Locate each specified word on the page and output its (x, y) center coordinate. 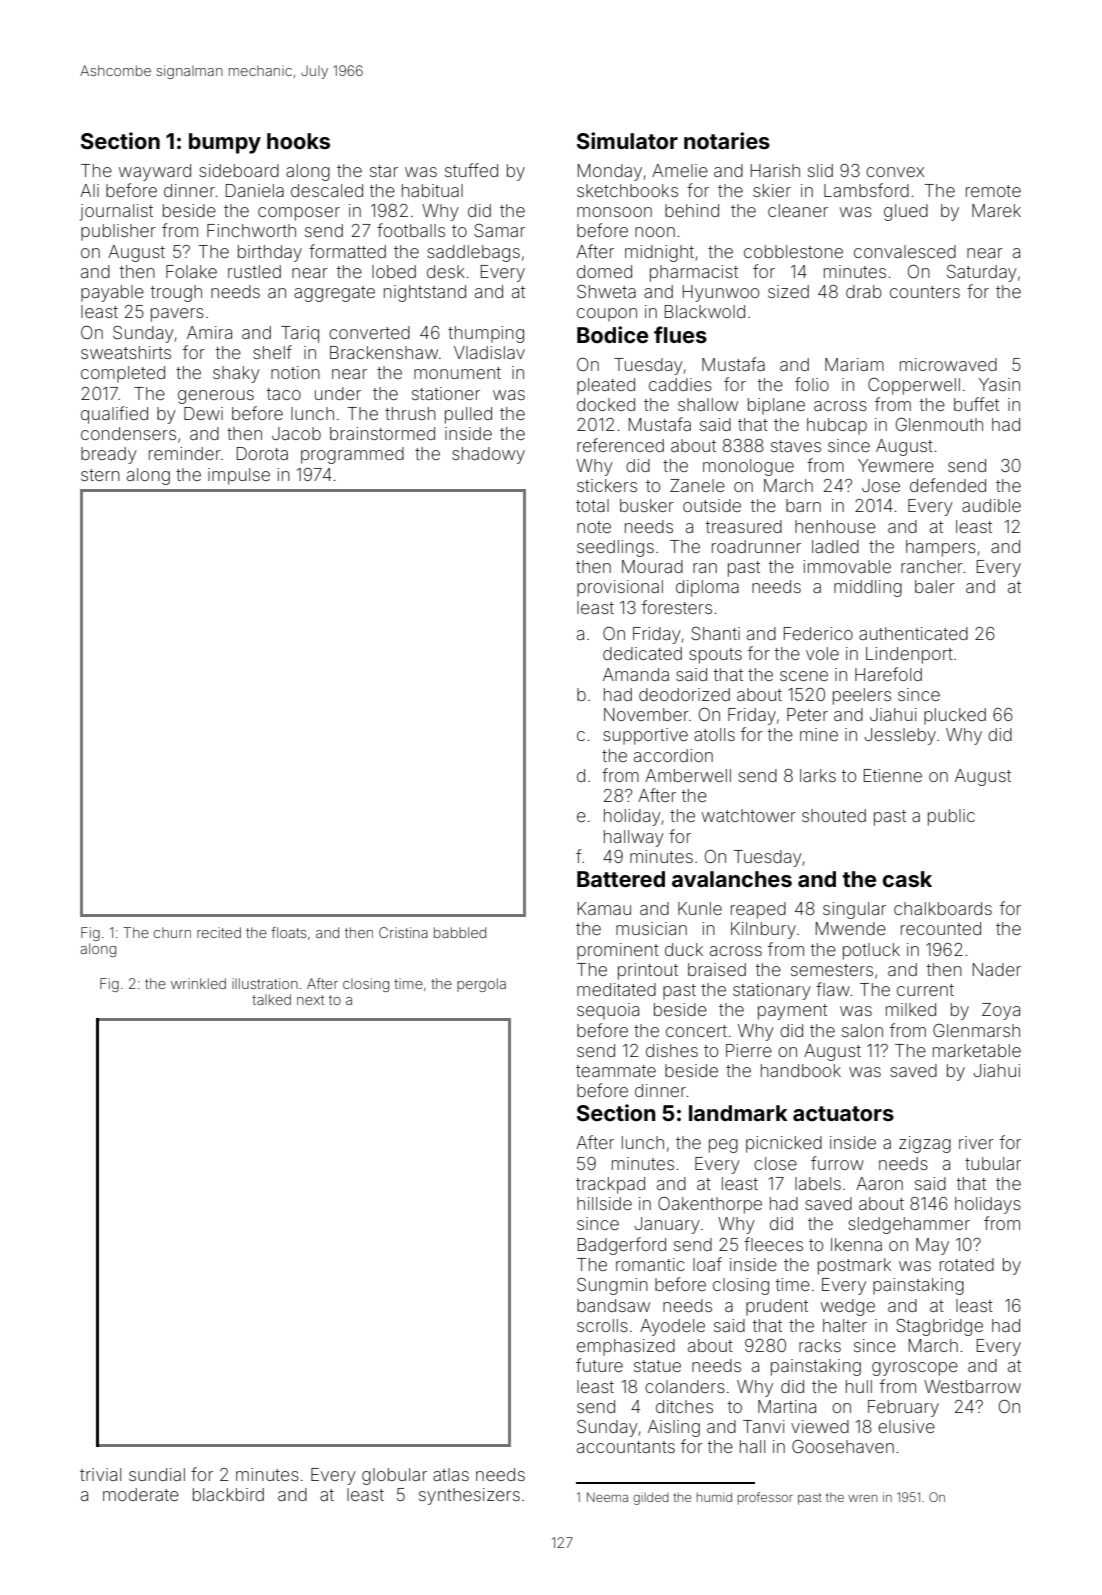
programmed (352, 455)
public (951, 817)
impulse (239, 476)
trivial (100, 1474)
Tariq (300, 334)
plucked (955, 716)
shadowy (488, 455)
